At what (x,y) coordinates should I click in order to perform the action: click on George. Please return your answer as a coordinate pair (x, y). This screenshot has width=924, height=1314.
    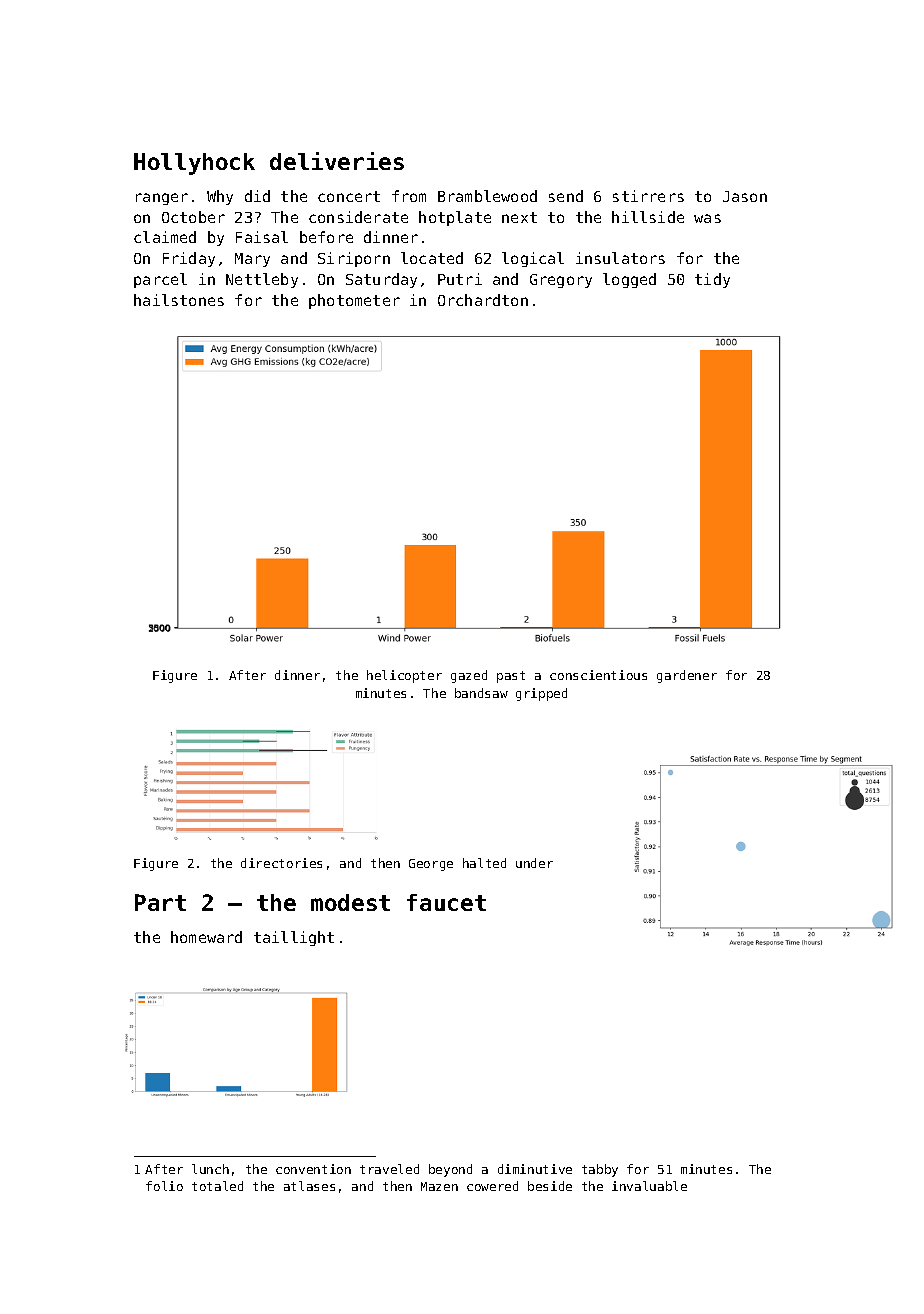
    Looking at the image, I should click on (431, 865).
